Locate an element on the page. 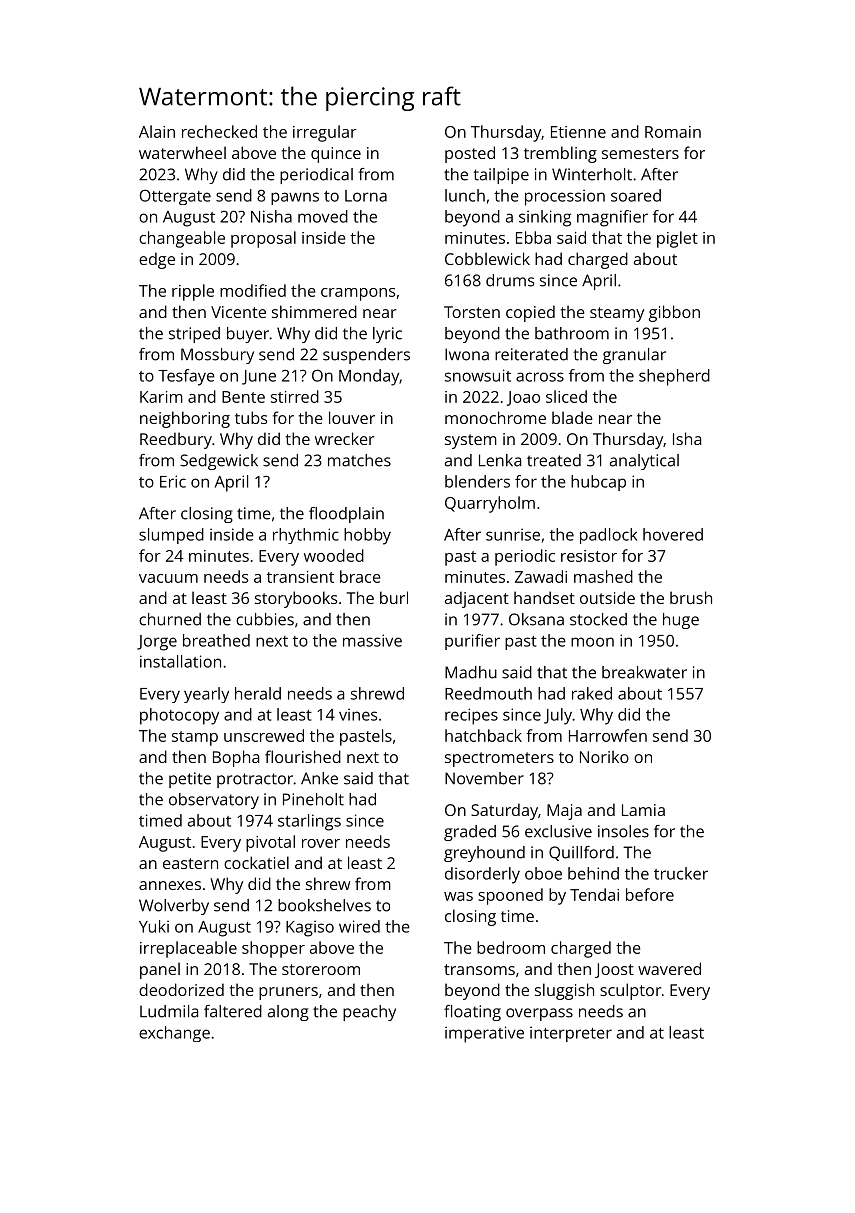 The width and height of the image is (855, 1213). observatory is located at coordinates (214, 801).
